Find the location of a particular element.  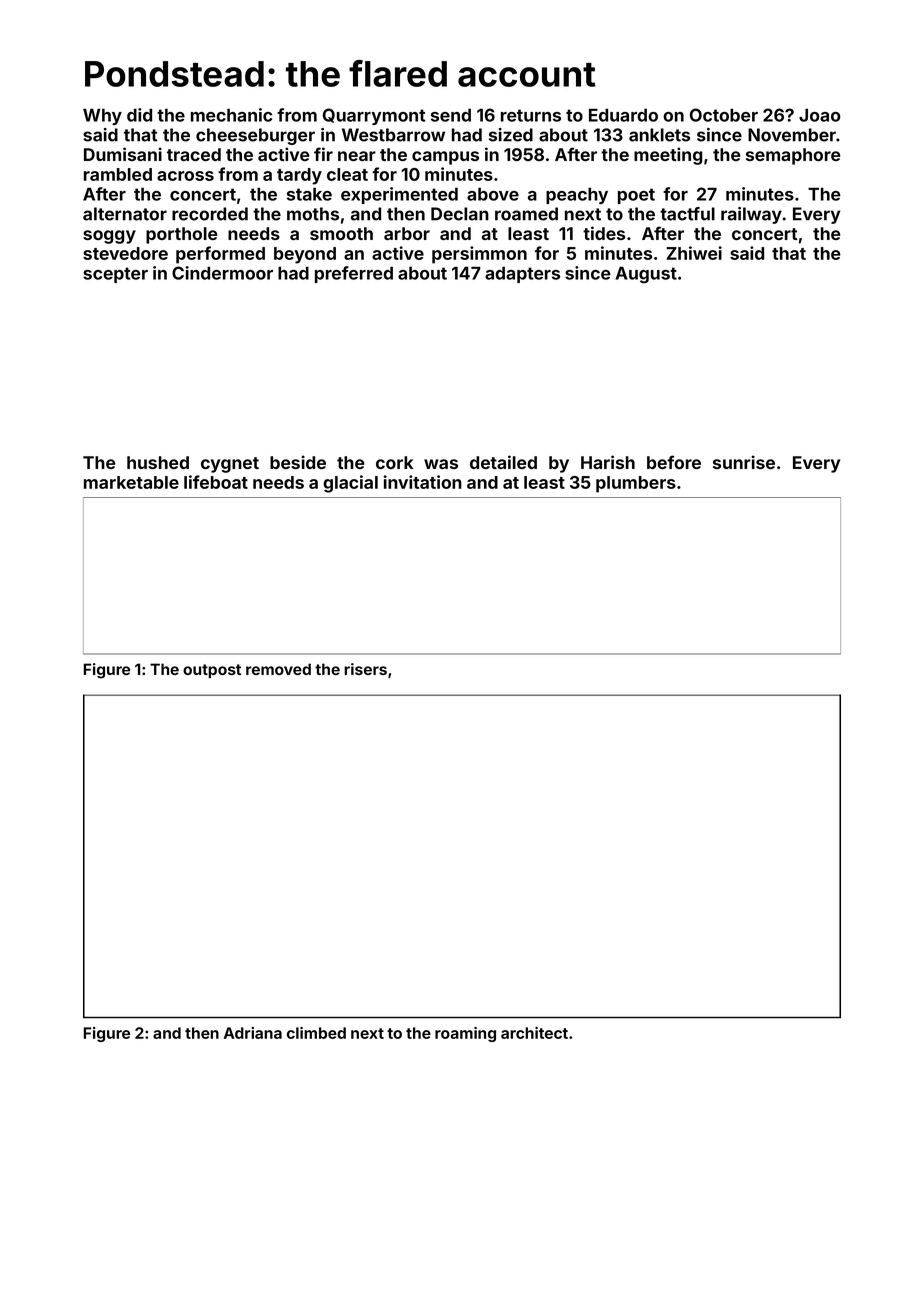

send is located at coordinates (451, 115).
